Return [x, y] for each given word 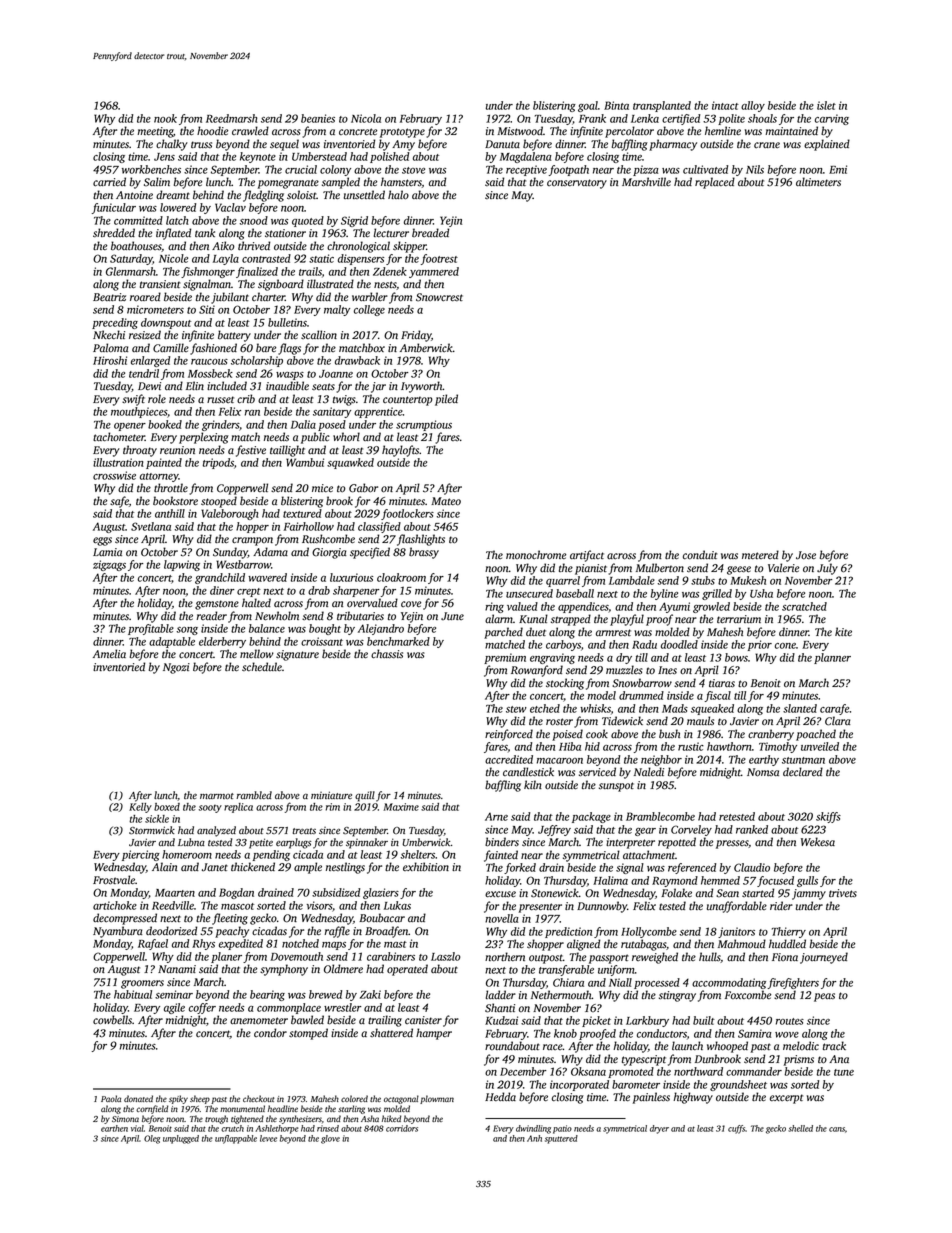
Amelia [109, 653]
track [834, 1045]
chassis [387, 654]
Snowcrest [439, 297]
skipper [409, 247]
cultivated [705, 169]
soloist [302, 195]
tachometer [119, 437]
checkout [259, 1098]
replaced [715, 183]
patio [562, 1129]
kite [843, 632]
